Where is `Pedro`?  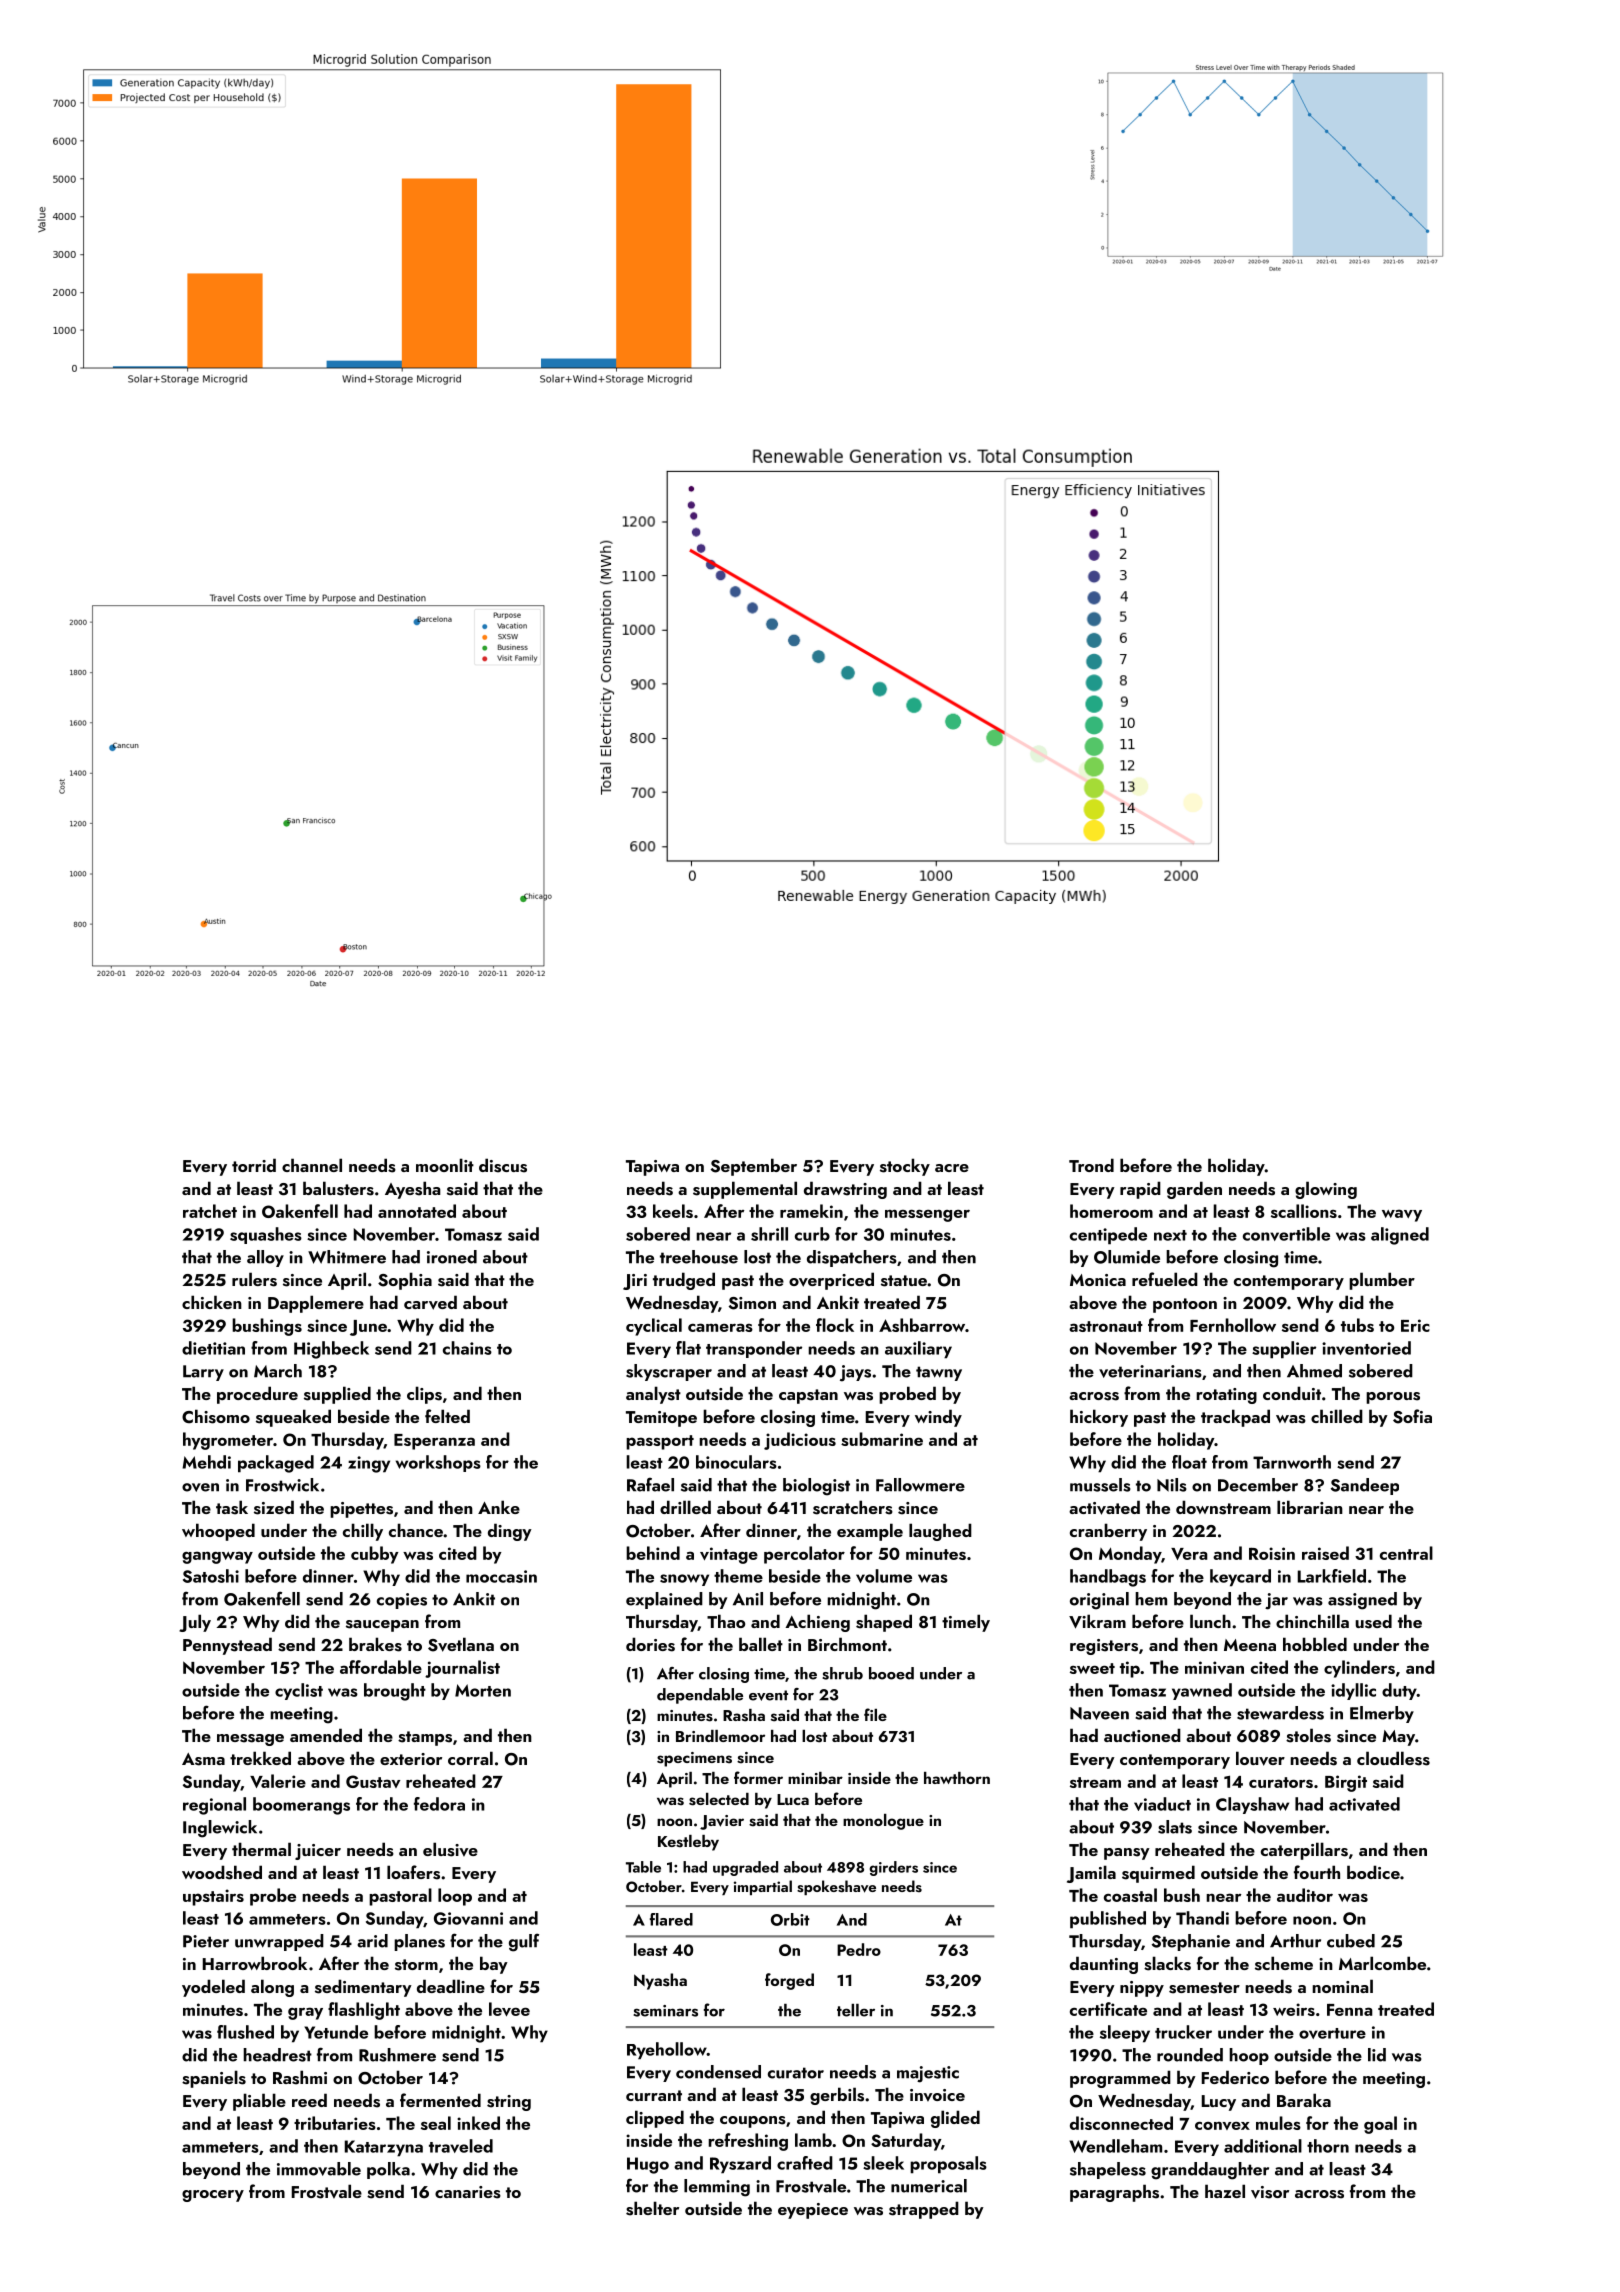
Pedro is located at coordinates (859, 1949).
